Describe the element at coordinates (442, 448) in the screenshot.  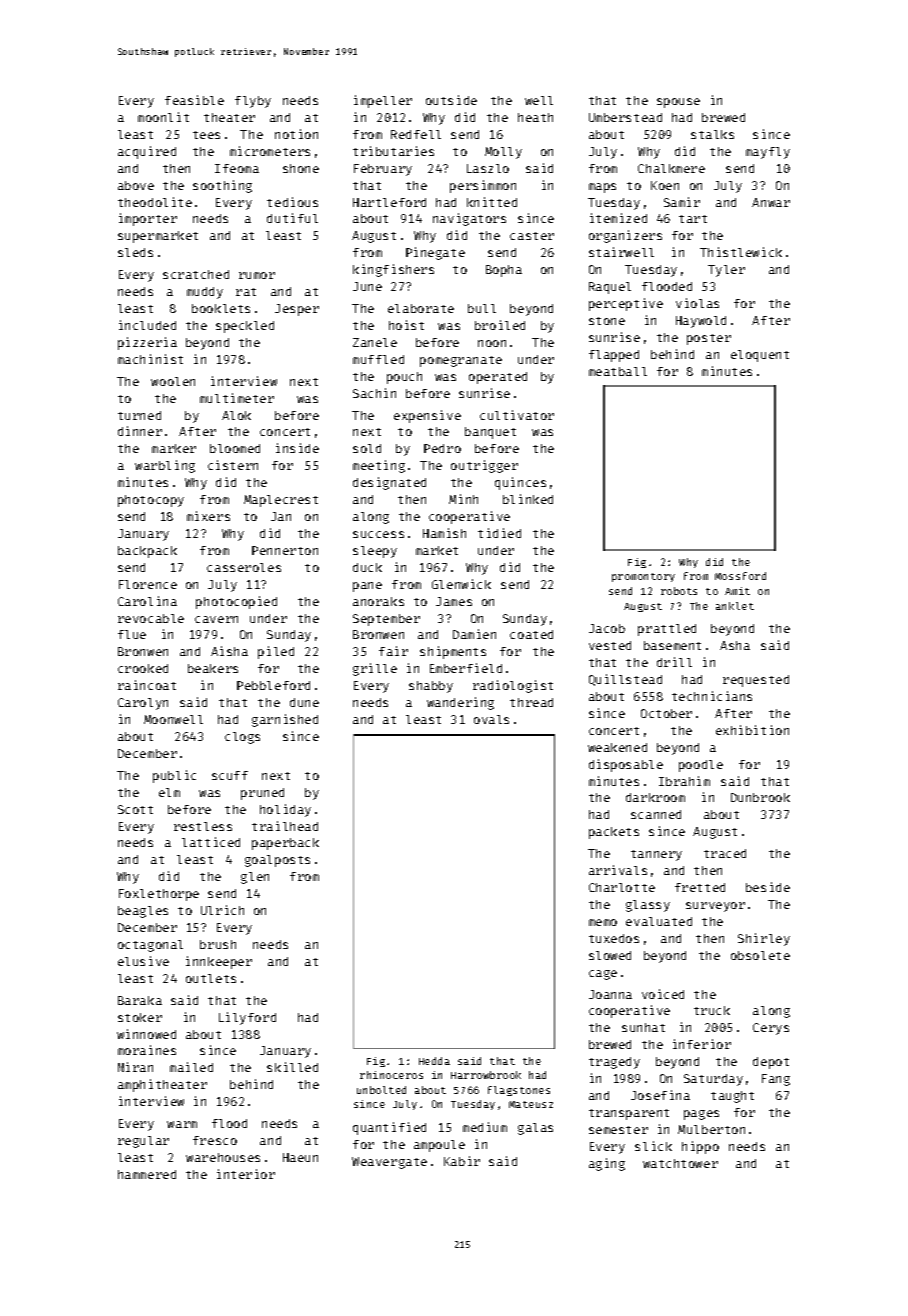
I see `Pedro` at that location.
